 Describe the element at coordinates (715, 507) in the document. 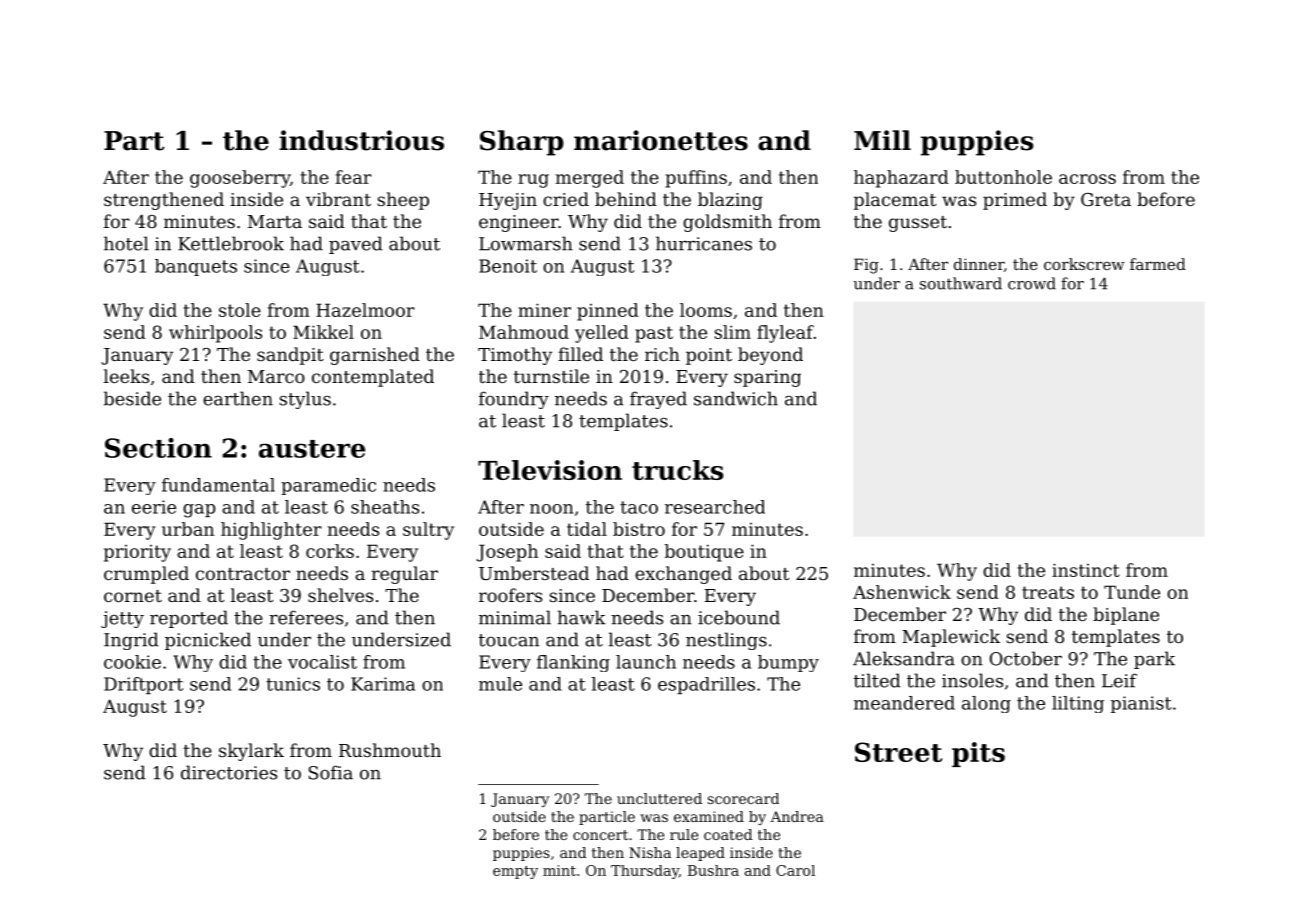

I see `researched` at that location.
